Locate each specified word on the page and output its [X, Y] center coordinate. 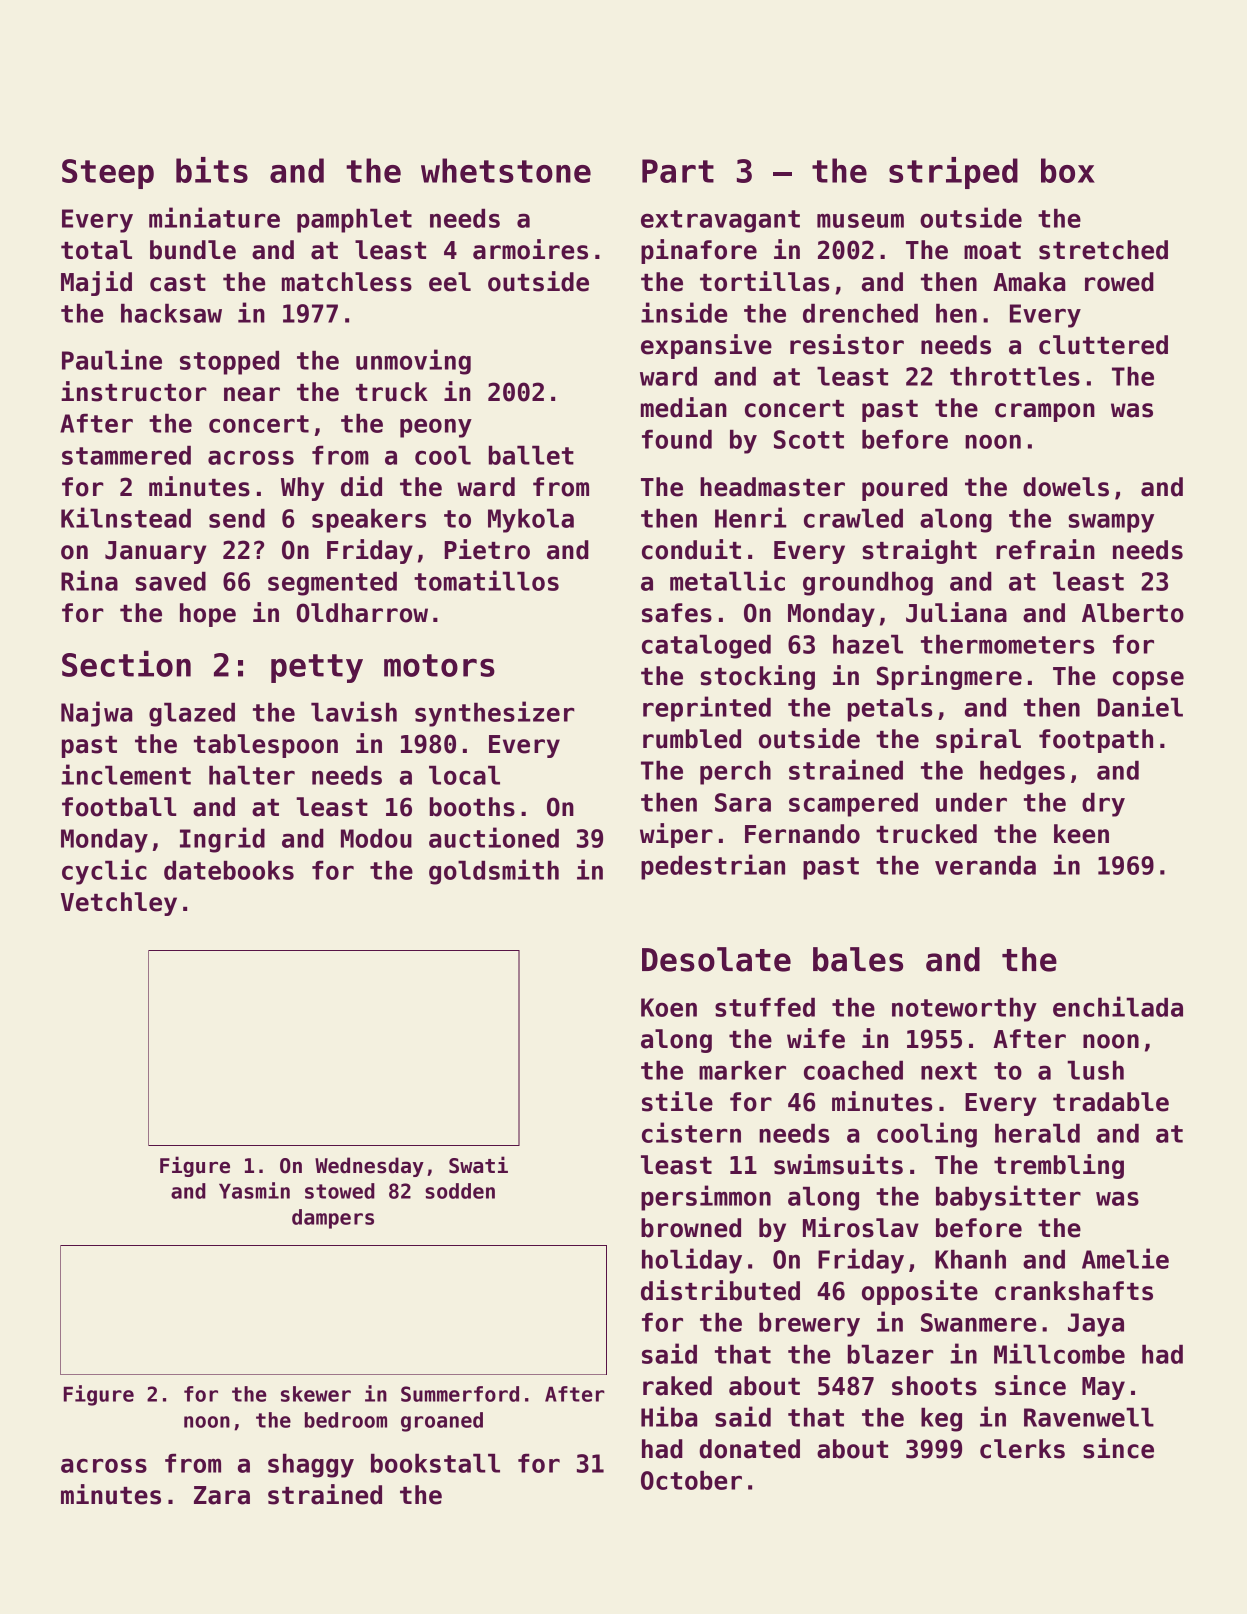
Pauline [112, 359]
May [1103, 1388]
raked [677, 1386]
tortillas [764, 281]
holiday [692, 1261]
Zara [222, 1495]
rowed [1119, 282]
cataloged [706, 647]
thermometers [1007, 644]
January [155, 552]
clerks [1022, 1449]
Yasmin [254, 1190]
